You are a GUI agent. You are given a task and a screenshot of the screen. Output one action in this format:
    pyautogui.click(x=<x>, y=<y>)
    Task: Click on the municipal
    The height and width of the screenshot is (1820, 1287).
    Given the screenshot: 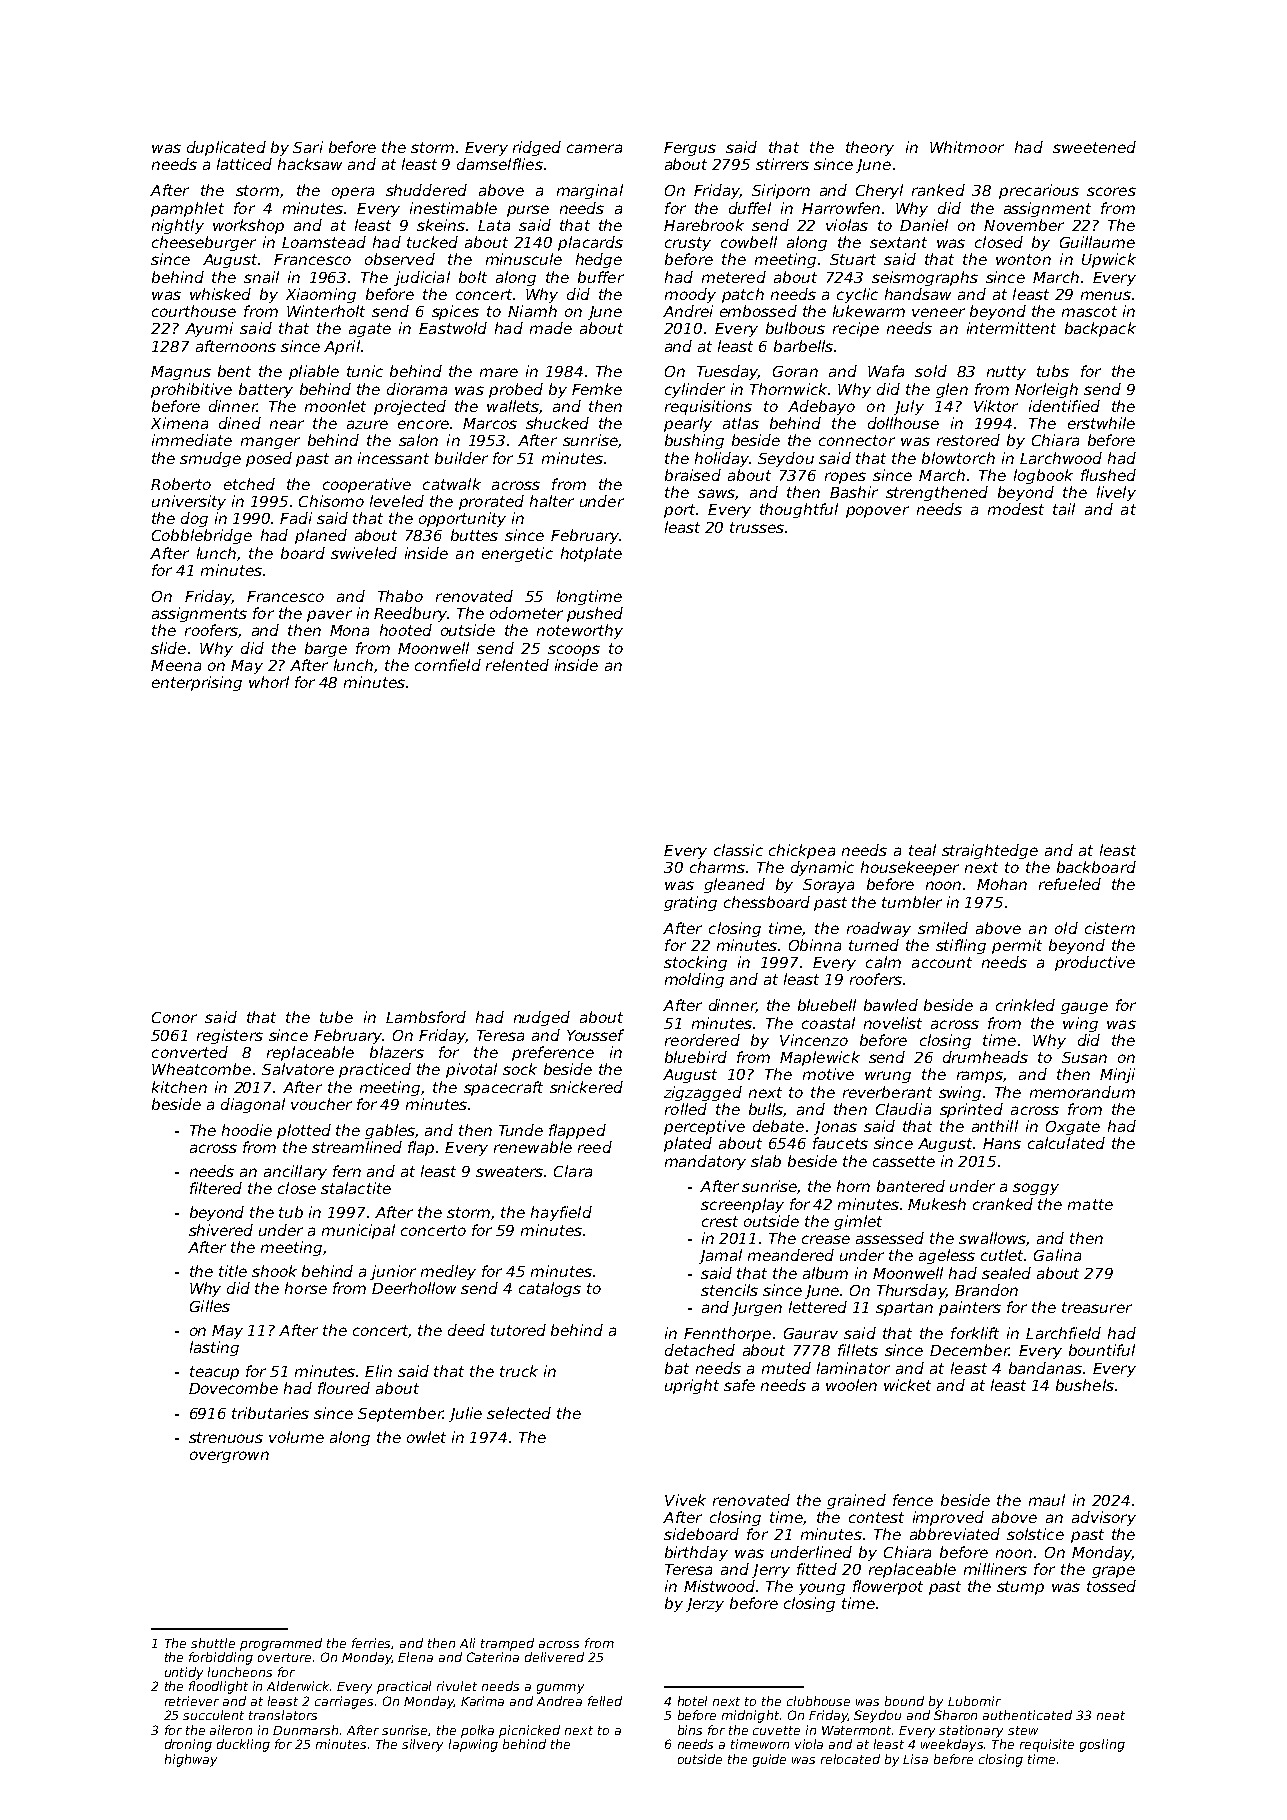 What is the action you would take?
    pyautogui.click(x=358, y=1231)
